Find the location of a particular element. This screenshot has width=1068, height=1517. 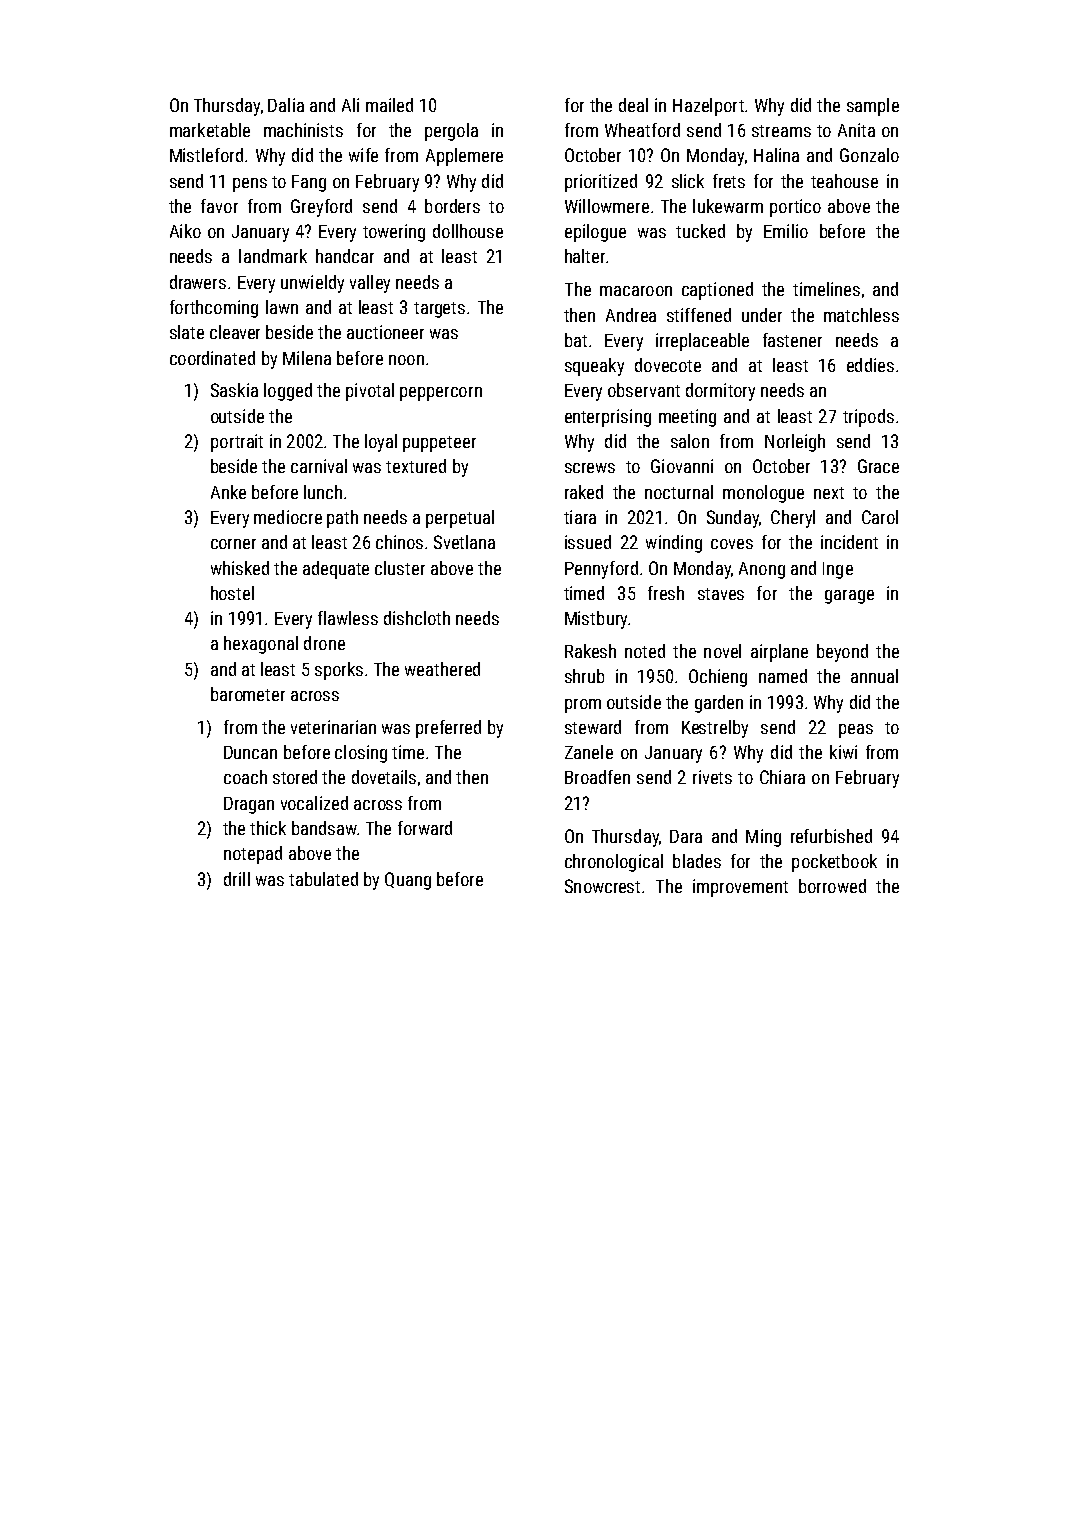

pergola is located at coordinates (451, 132).
